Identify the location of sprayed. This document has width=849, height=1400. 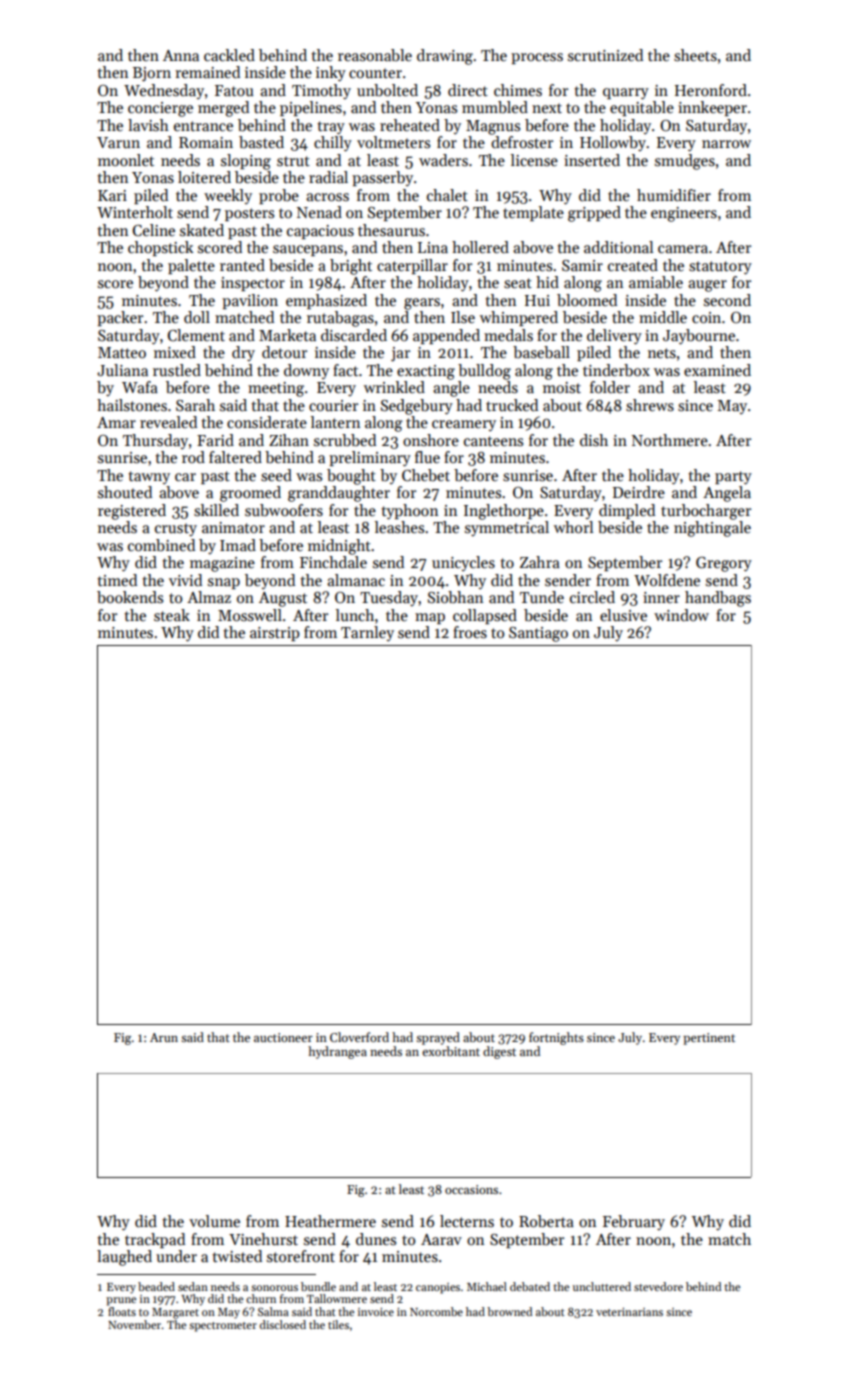
(438, 1038).
